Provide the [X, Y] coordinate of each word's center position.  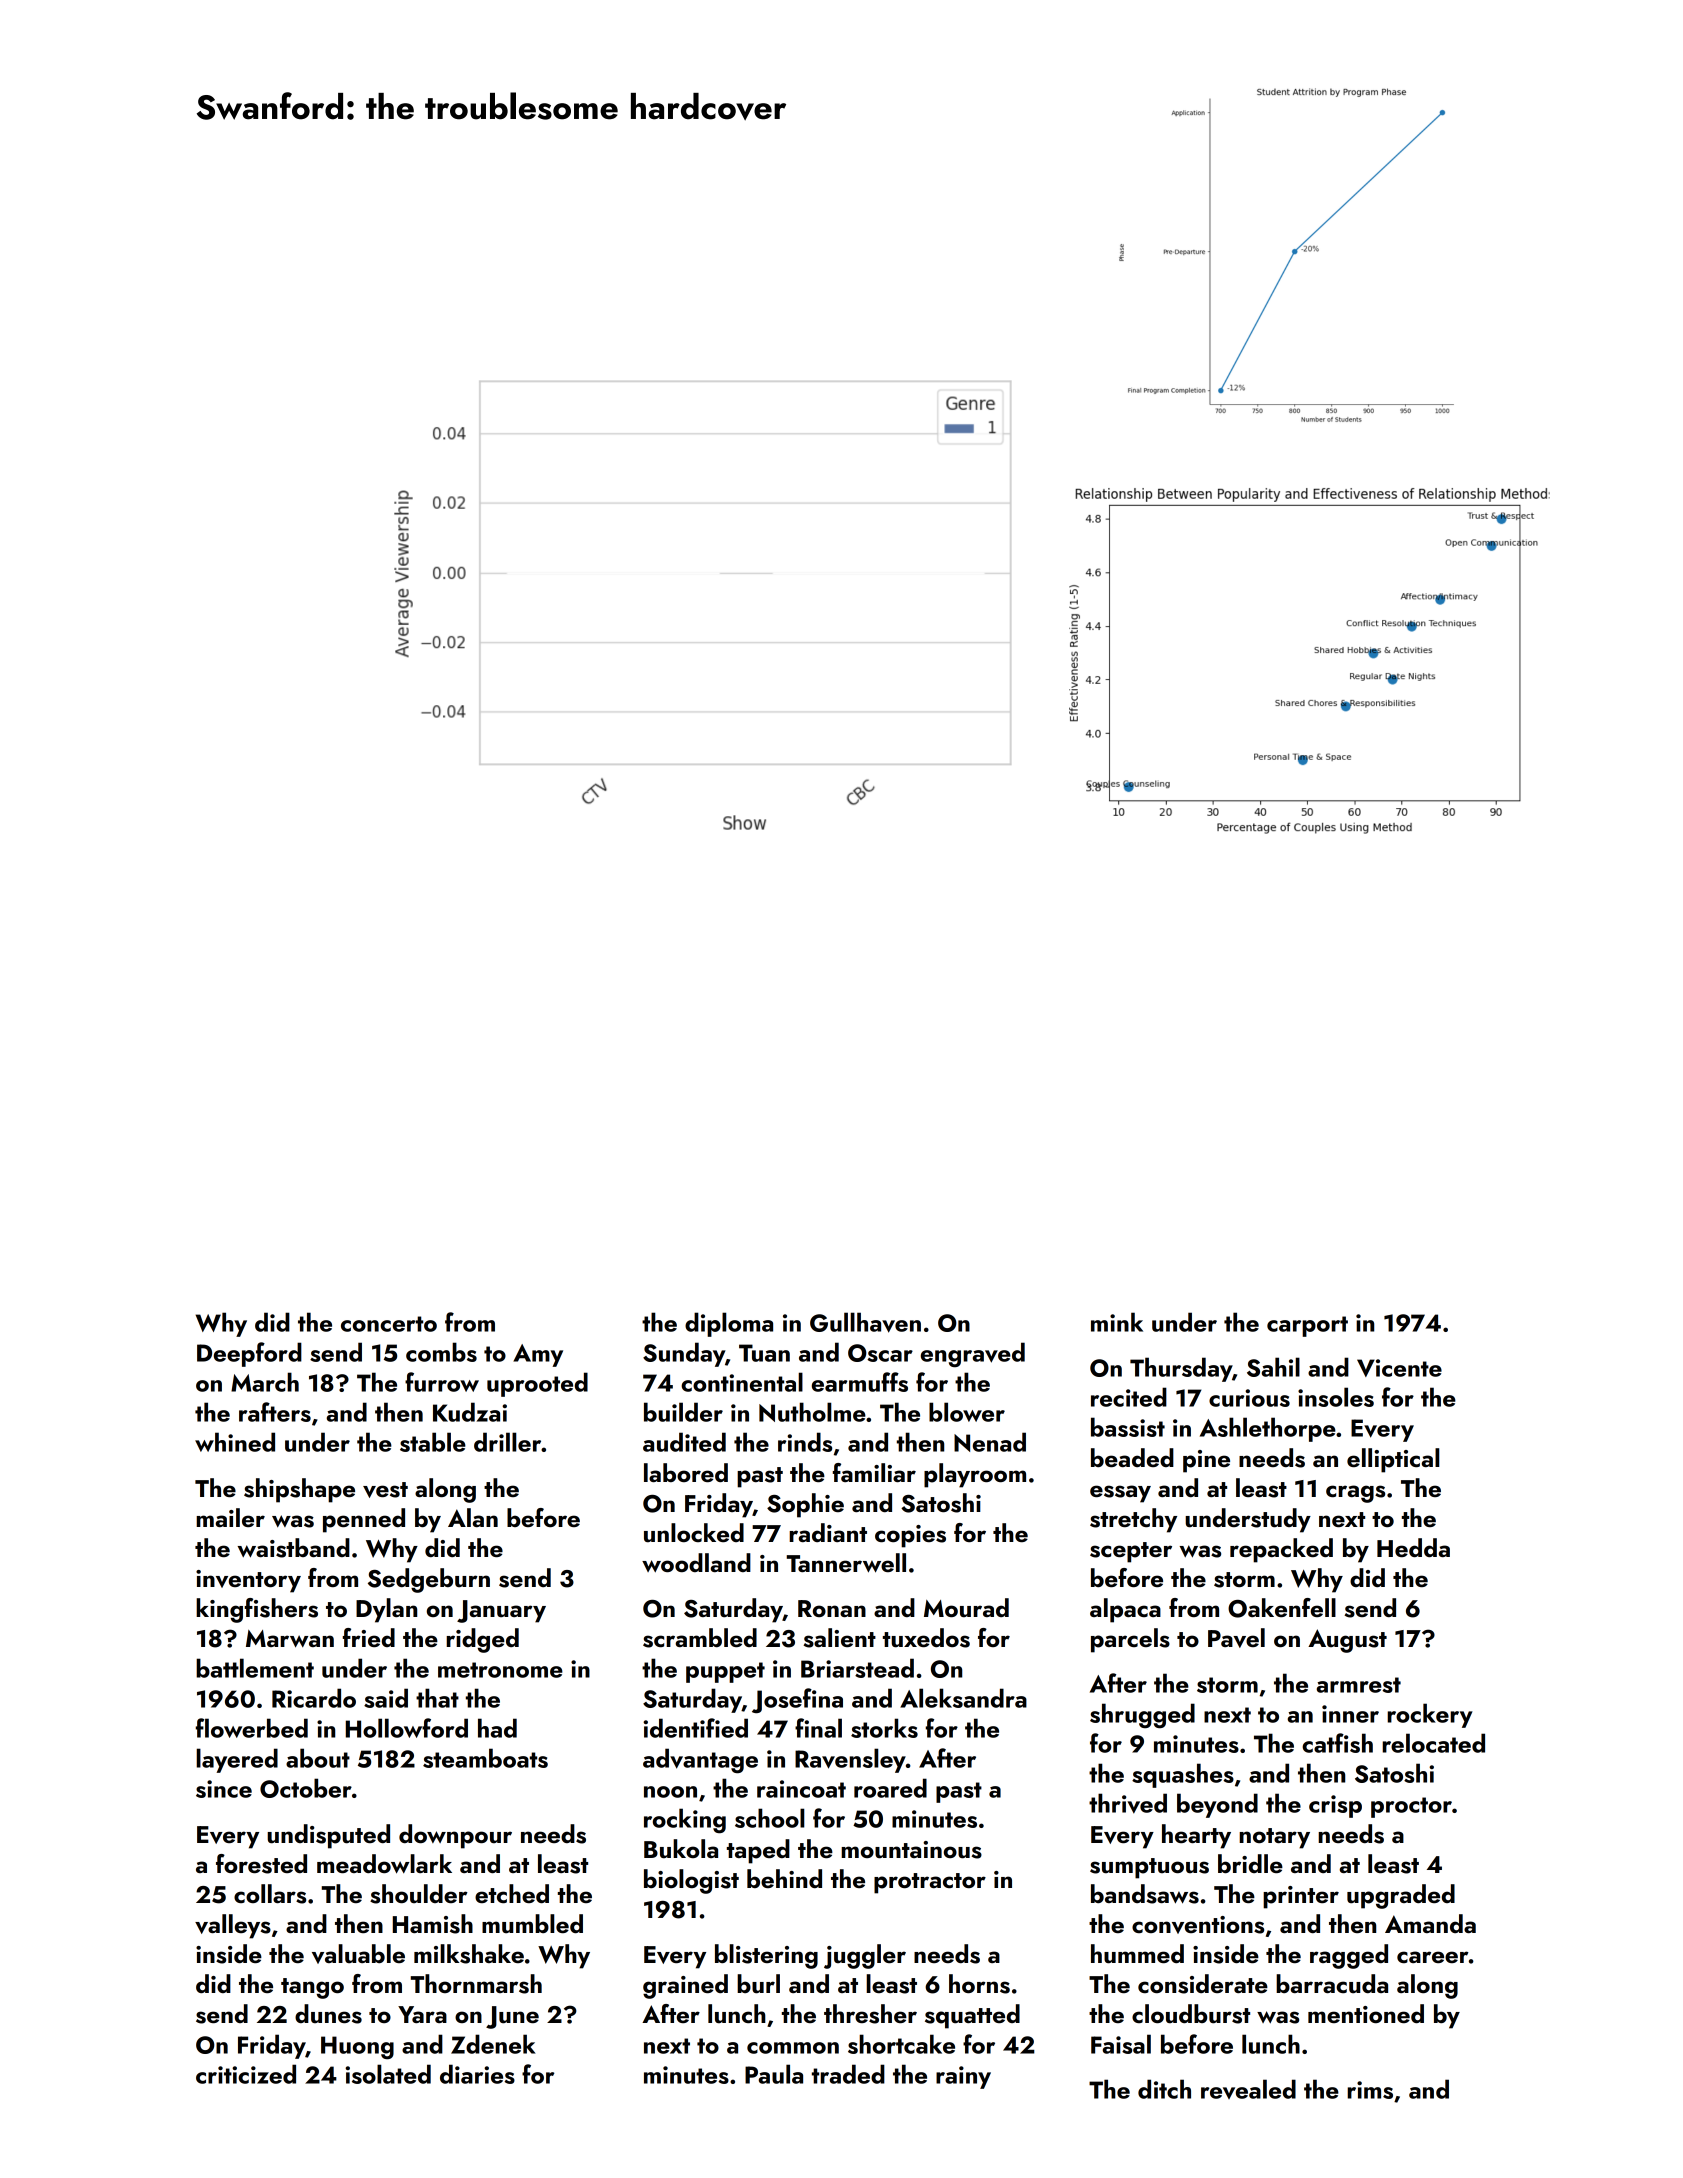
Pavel [1236, 1638]
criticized [246, 2074]
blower [967, 1412]
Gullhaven [865, 1322]
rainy [963, 2077]
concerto [389, 1324]
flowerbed [252, 1728]
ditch [1164, 2089]
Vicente [1399, 1368]
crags [1355, 1494]
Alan [473, 1517]
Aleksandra [963, 1698]
